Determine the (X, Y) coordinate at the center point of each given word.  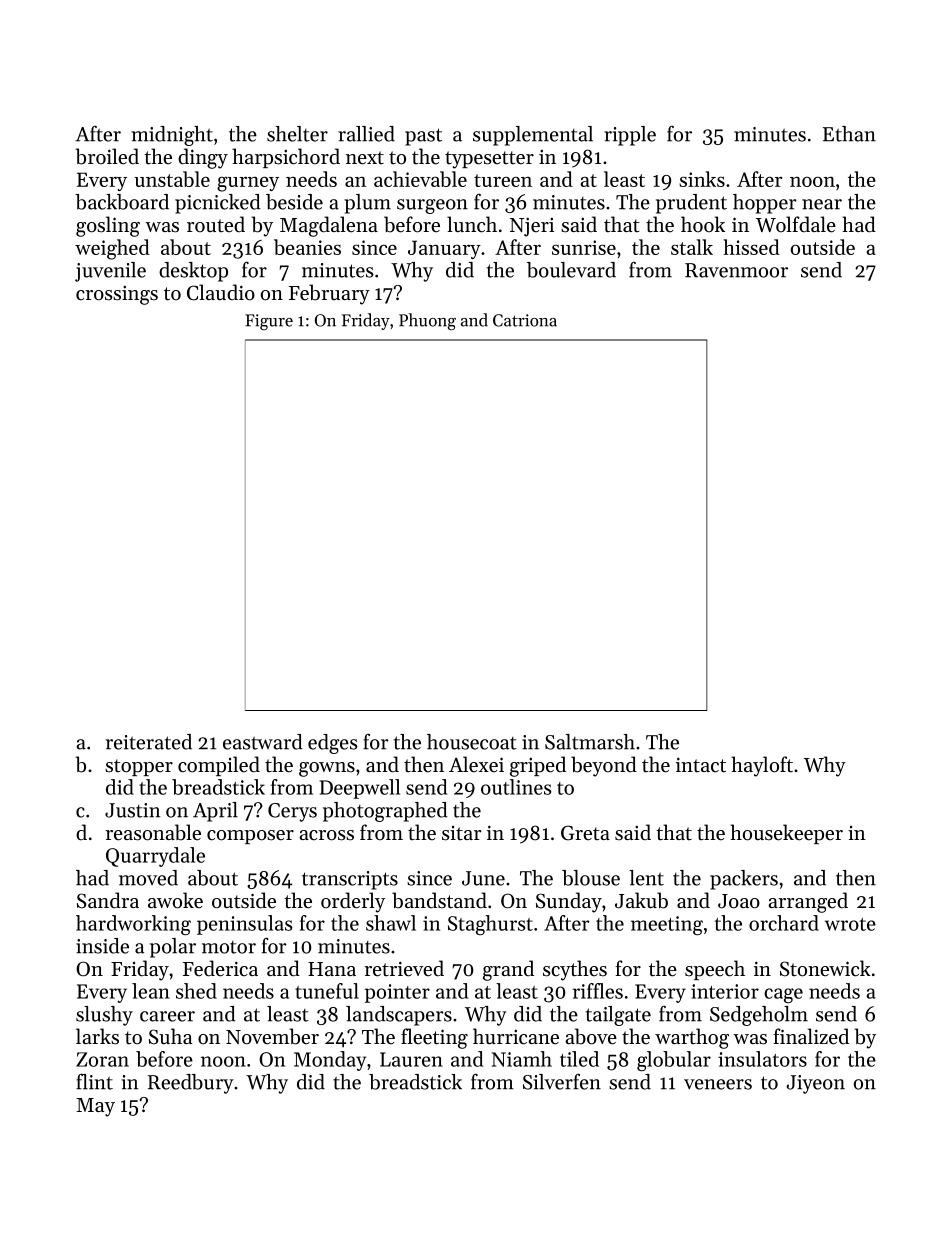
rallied (366, 134)
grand (508, 970)
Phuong (427, 321)
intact (701, 765)
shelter (297, 134)
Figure (269, 322)
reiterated (149, 742)
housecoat (472, 742)
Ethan (849, 134)
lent (646, 878)
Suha (170, 1036)
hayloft (762, 766)
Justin (132, 810)
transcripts (350, 880)
